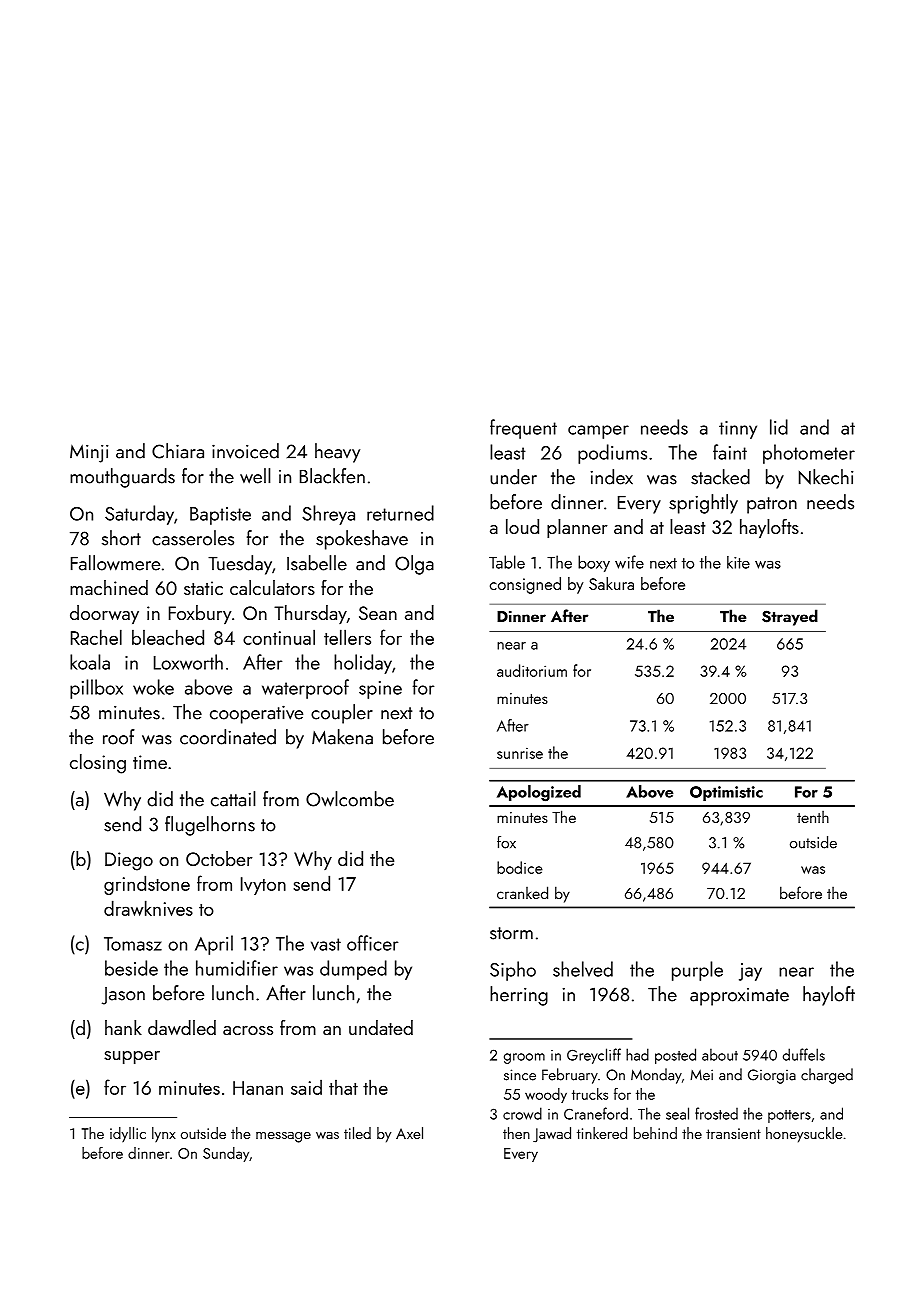 This image has width=924, height=1311. What do you see at coordinates (583, 969) in the image?
I see `shelved` at bounding box center [583, 969].
